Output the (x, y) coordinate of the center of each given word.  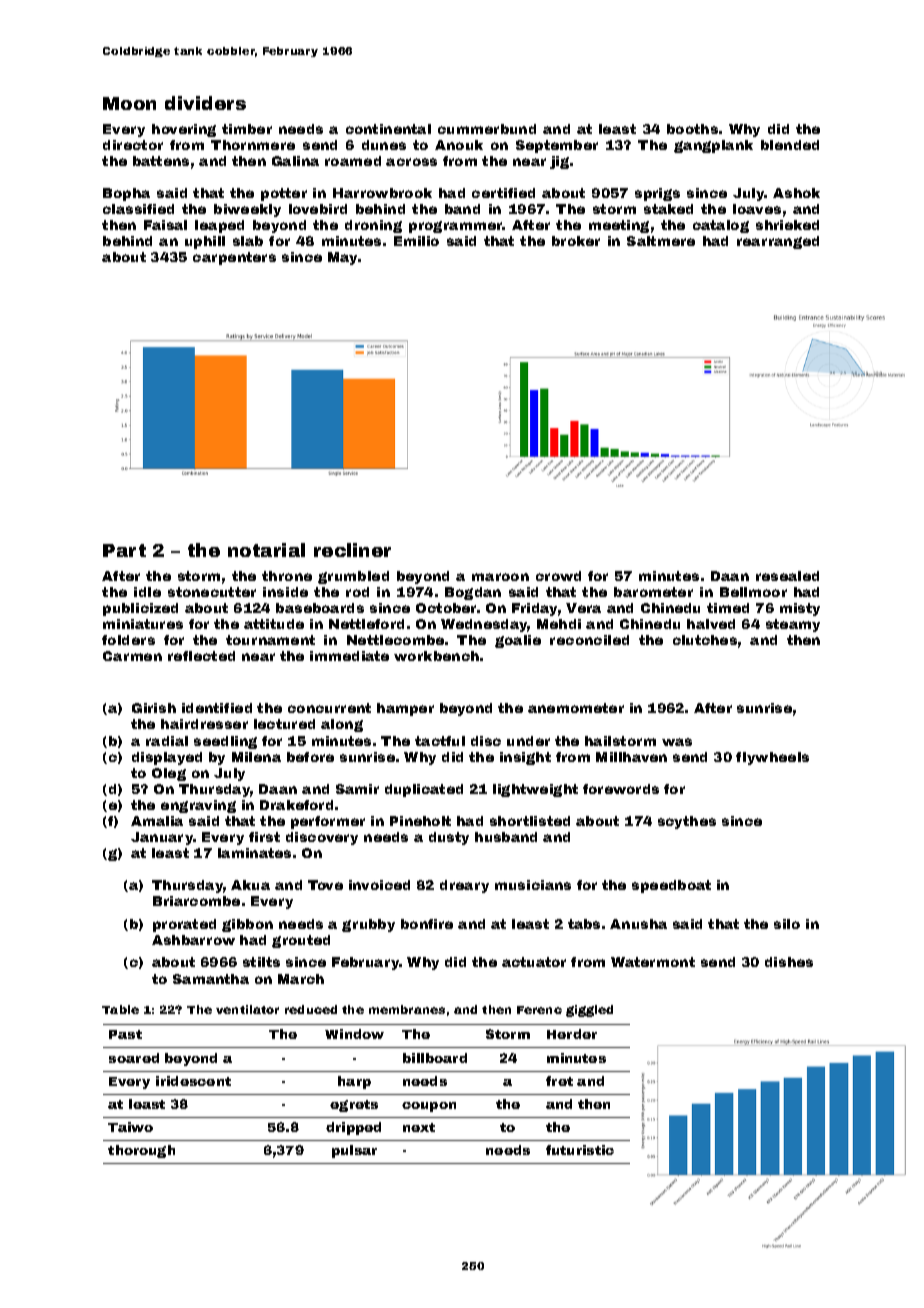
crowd (558, 576)
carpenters (234, 258)
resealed (787, 576)
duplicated (424, 790)
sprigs (657, 194)
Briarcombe (196, 901)
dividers (205, 103)
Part (124, 550)
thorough (141, 1151)
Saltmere (661, 241)
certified (503, 193)
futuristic (580, 1150)
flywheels (772, 758)
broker (576, 241)
